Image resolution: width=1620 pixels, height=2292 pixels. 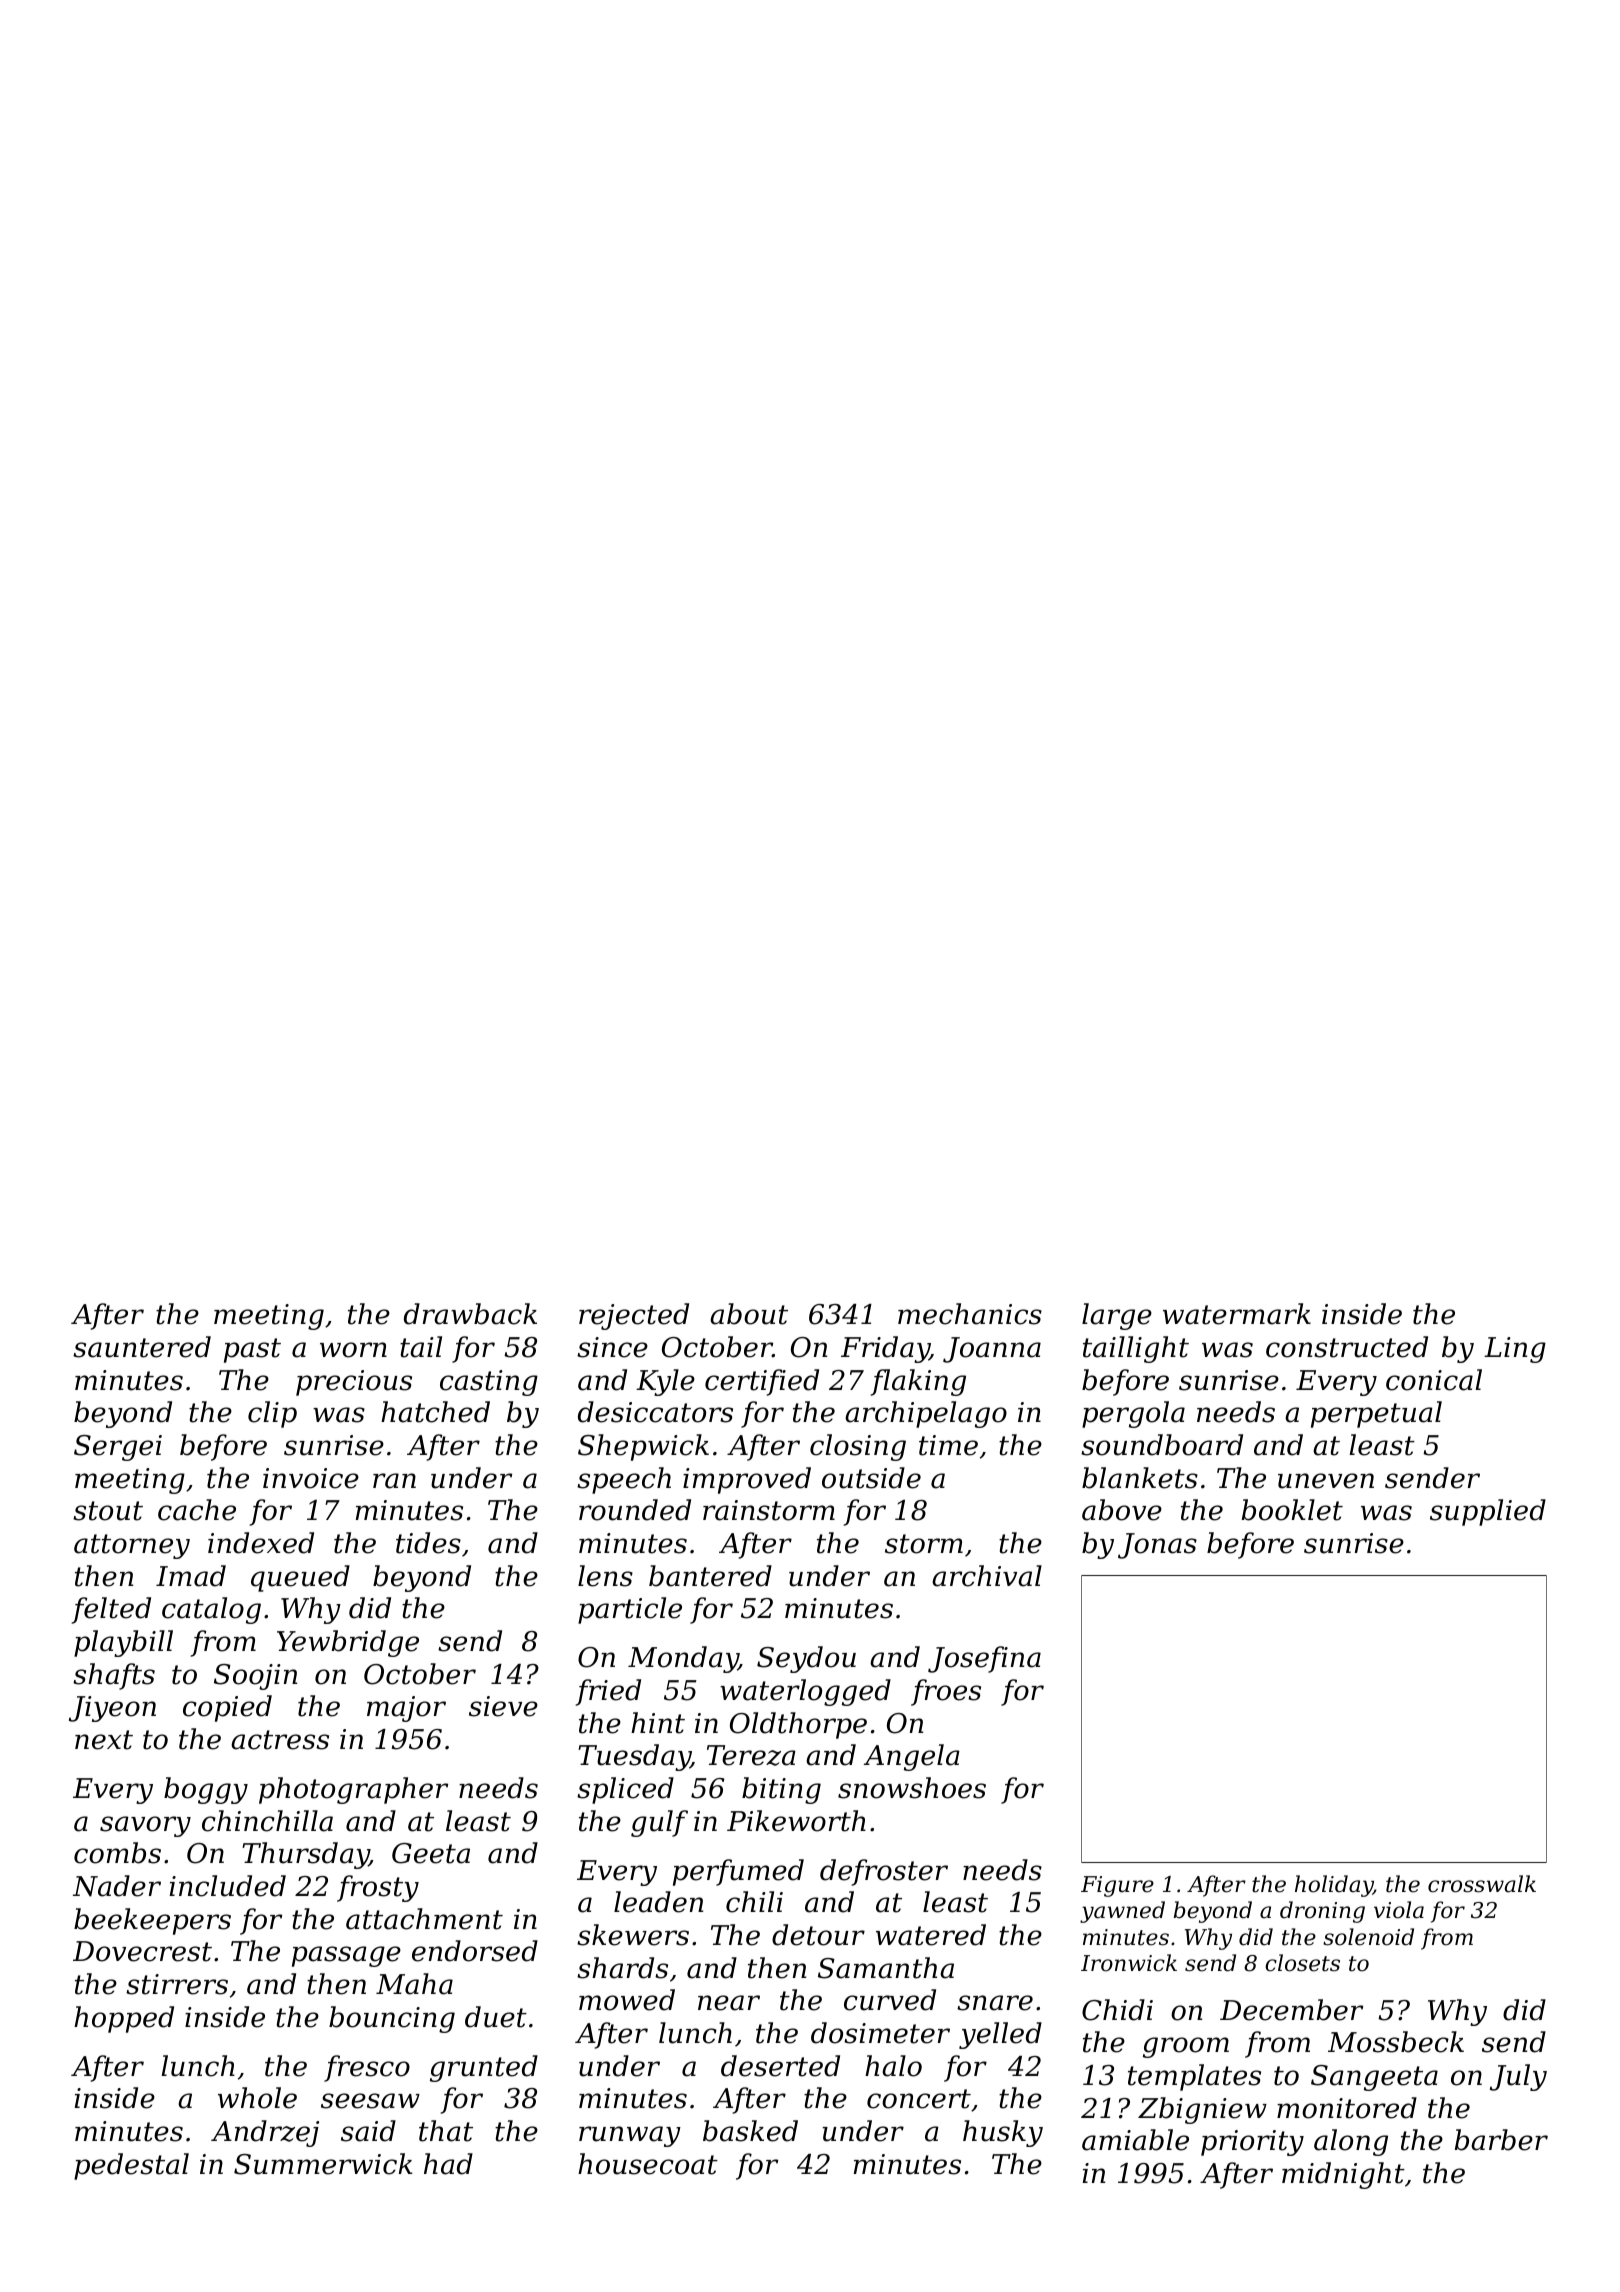 What do you see at coordinates (630, 1610) in the document?
I see `particle` at bounding box center [630, 1610].
